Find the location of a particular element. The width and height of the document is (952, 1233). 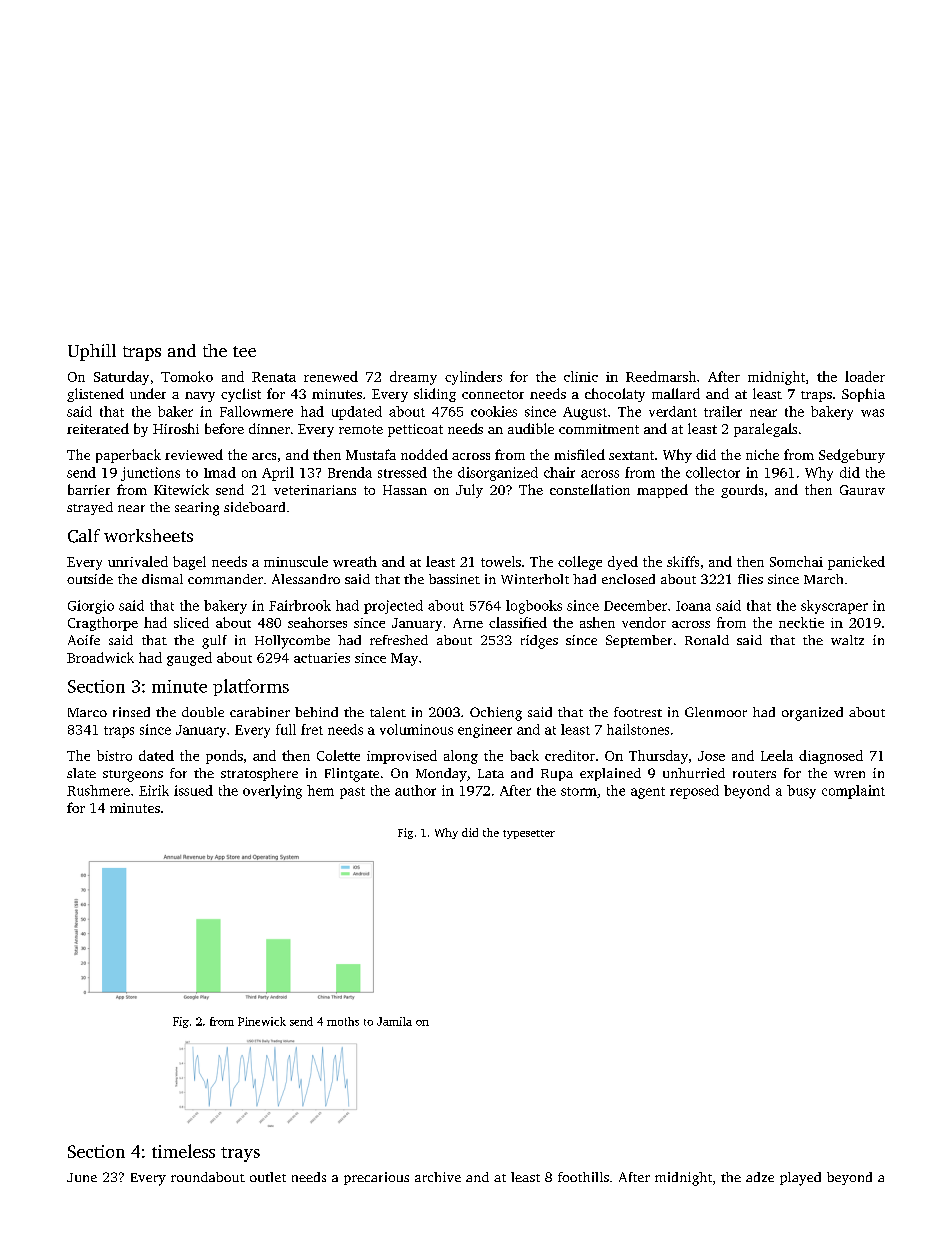

Jamila is located at coordinates (394, 1021).
